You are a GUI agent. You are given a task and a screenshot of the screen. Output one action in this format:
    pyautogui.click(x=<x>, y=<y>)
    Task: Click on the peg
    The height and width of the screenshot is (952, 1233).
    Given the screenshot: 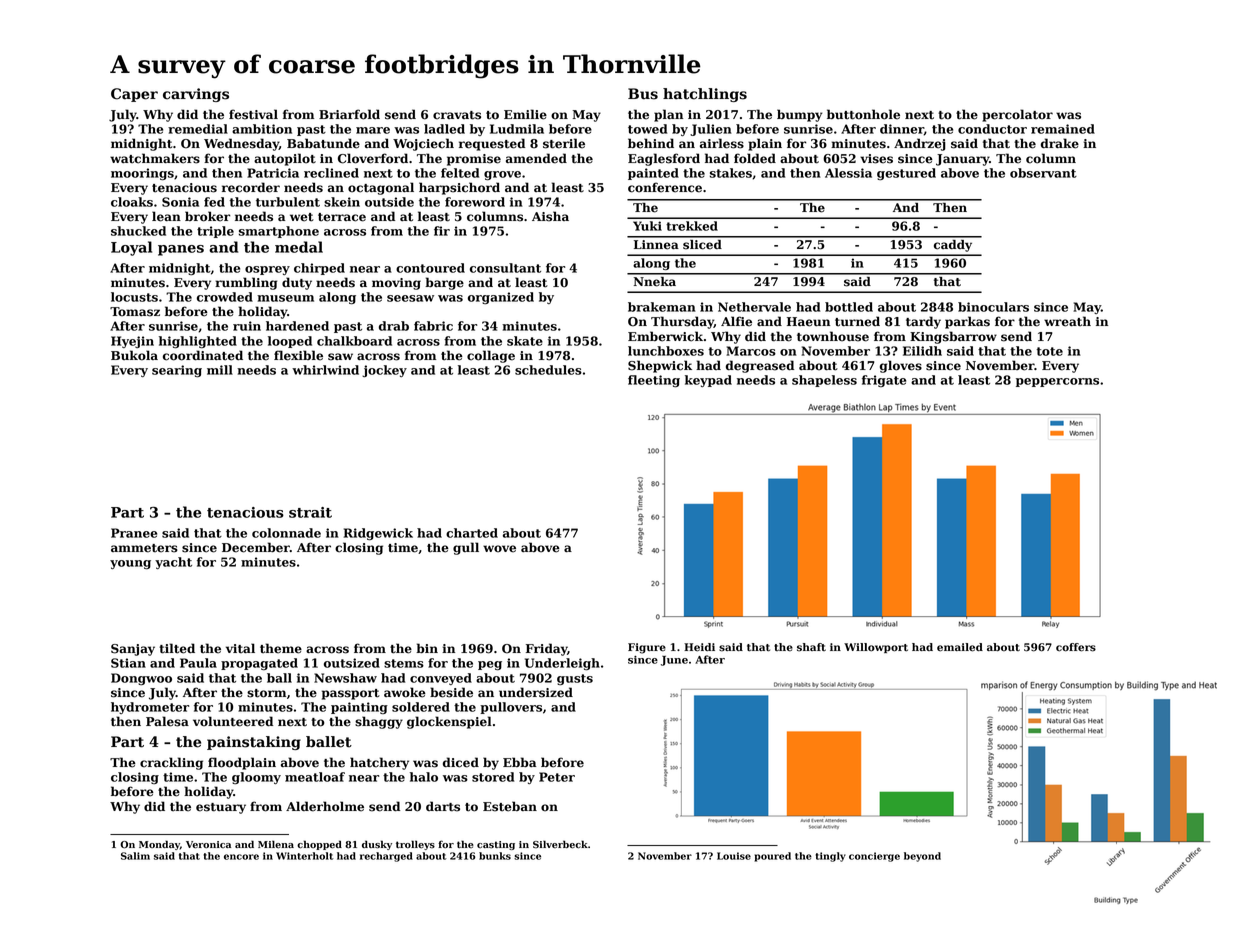 What is the action you would take?
    pyautogui.click(x=490, y=666)
